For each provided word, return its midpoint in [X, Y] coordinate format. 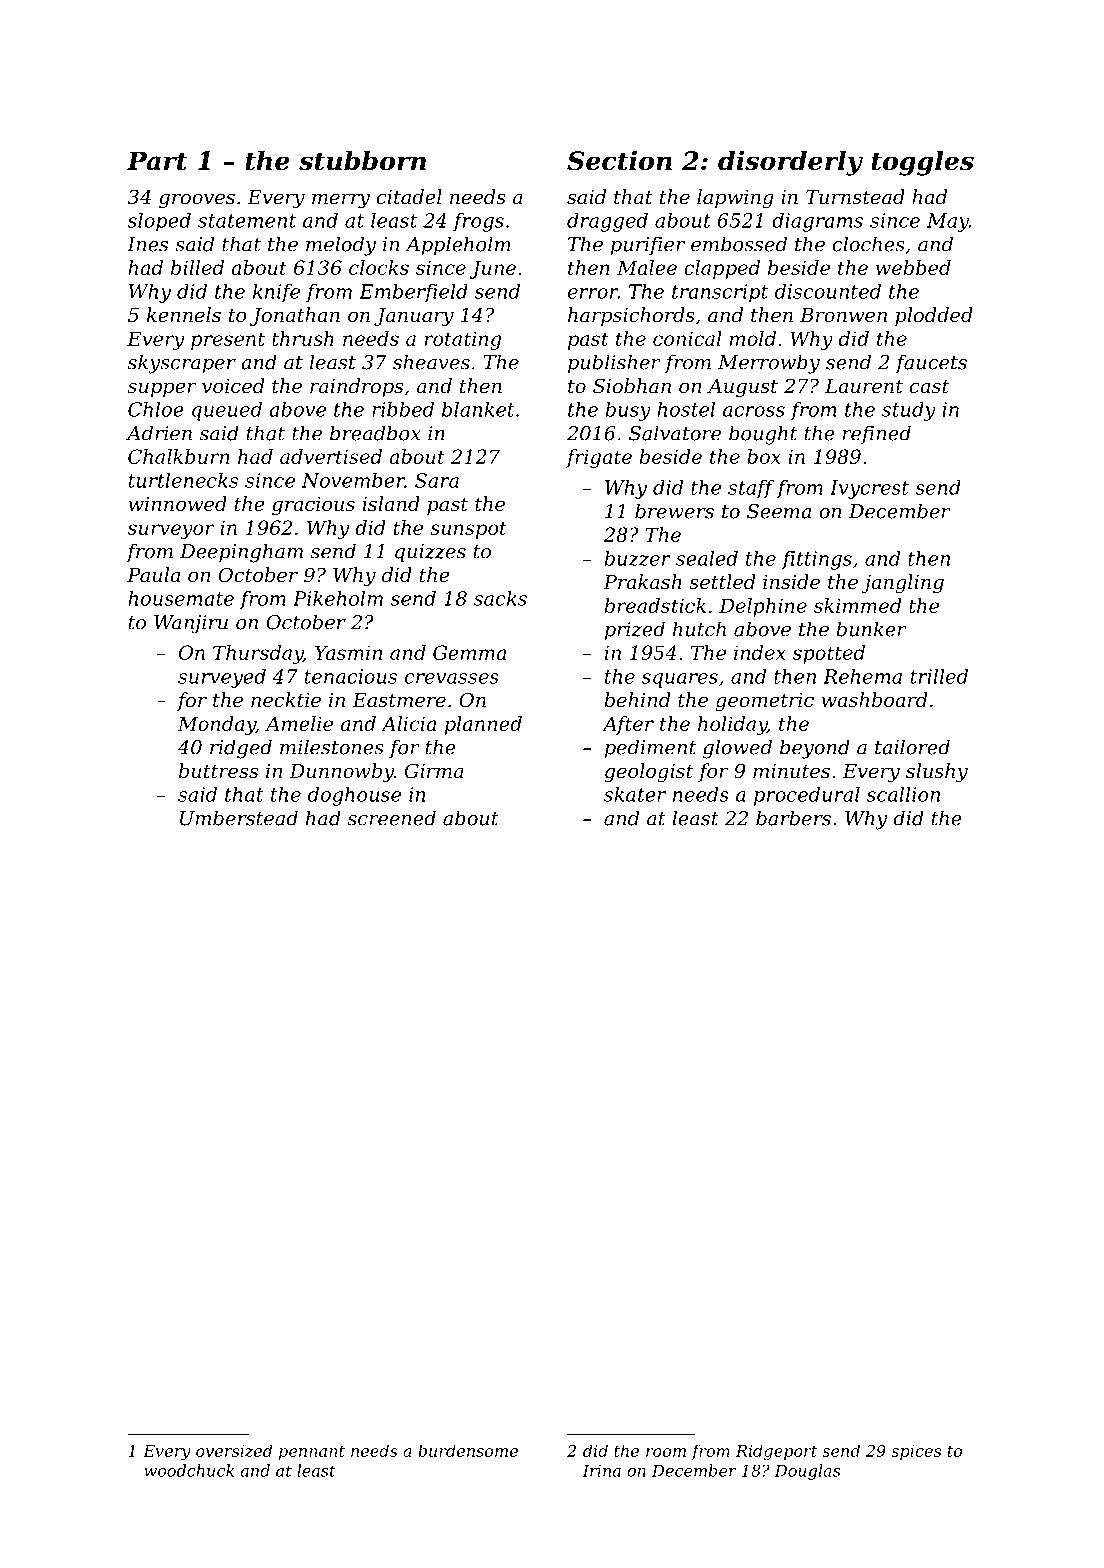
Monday [217, 725]
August [742, 388]
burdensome [468, 1450]
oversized [234, 1450]
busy [628, 411]
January [414, 317]
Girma [434, 771]
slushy [937, 773]
